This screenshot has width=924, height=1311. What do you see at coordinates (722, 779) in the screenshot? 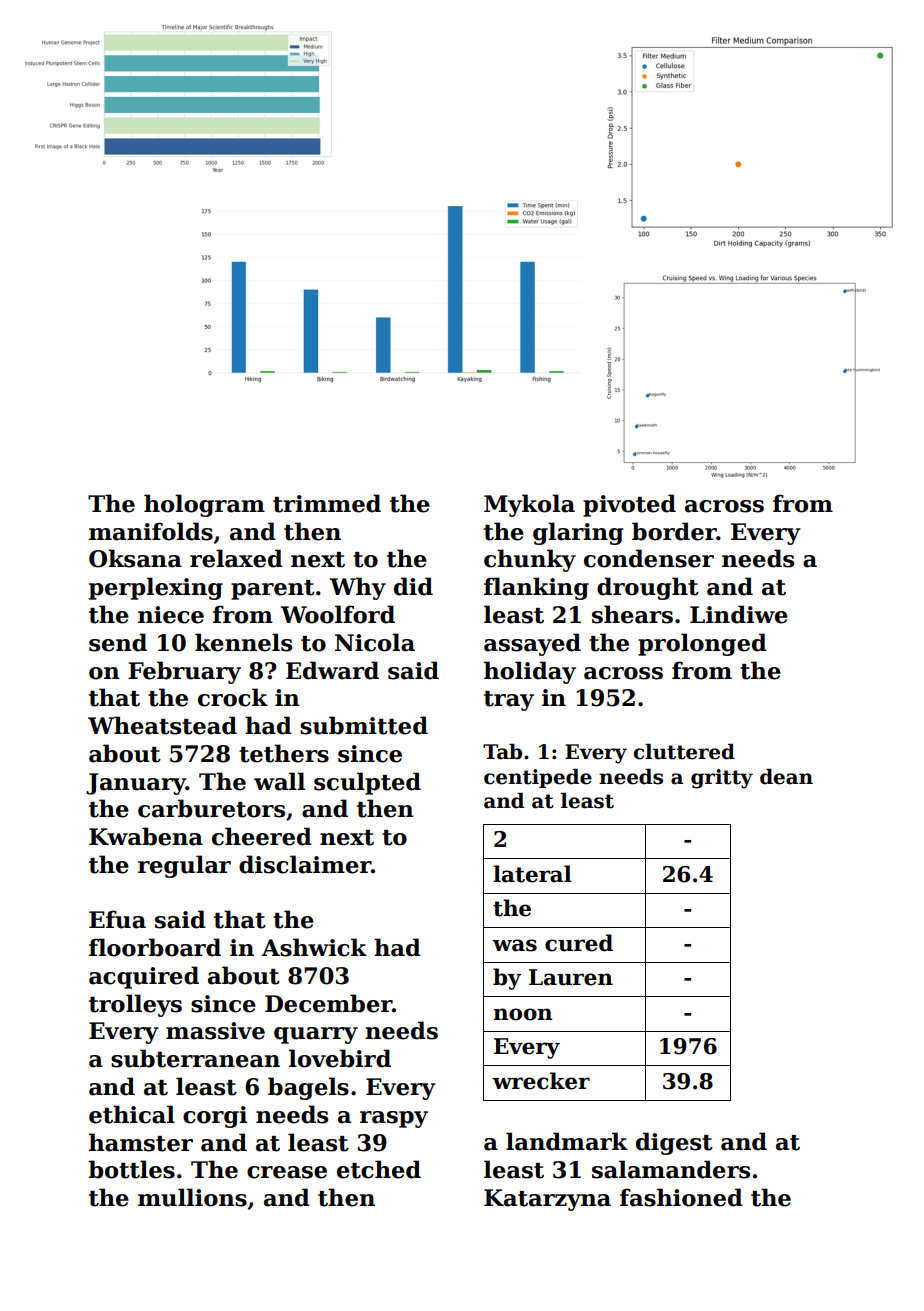
I see `gritty` at bounding box center [722, 779].
